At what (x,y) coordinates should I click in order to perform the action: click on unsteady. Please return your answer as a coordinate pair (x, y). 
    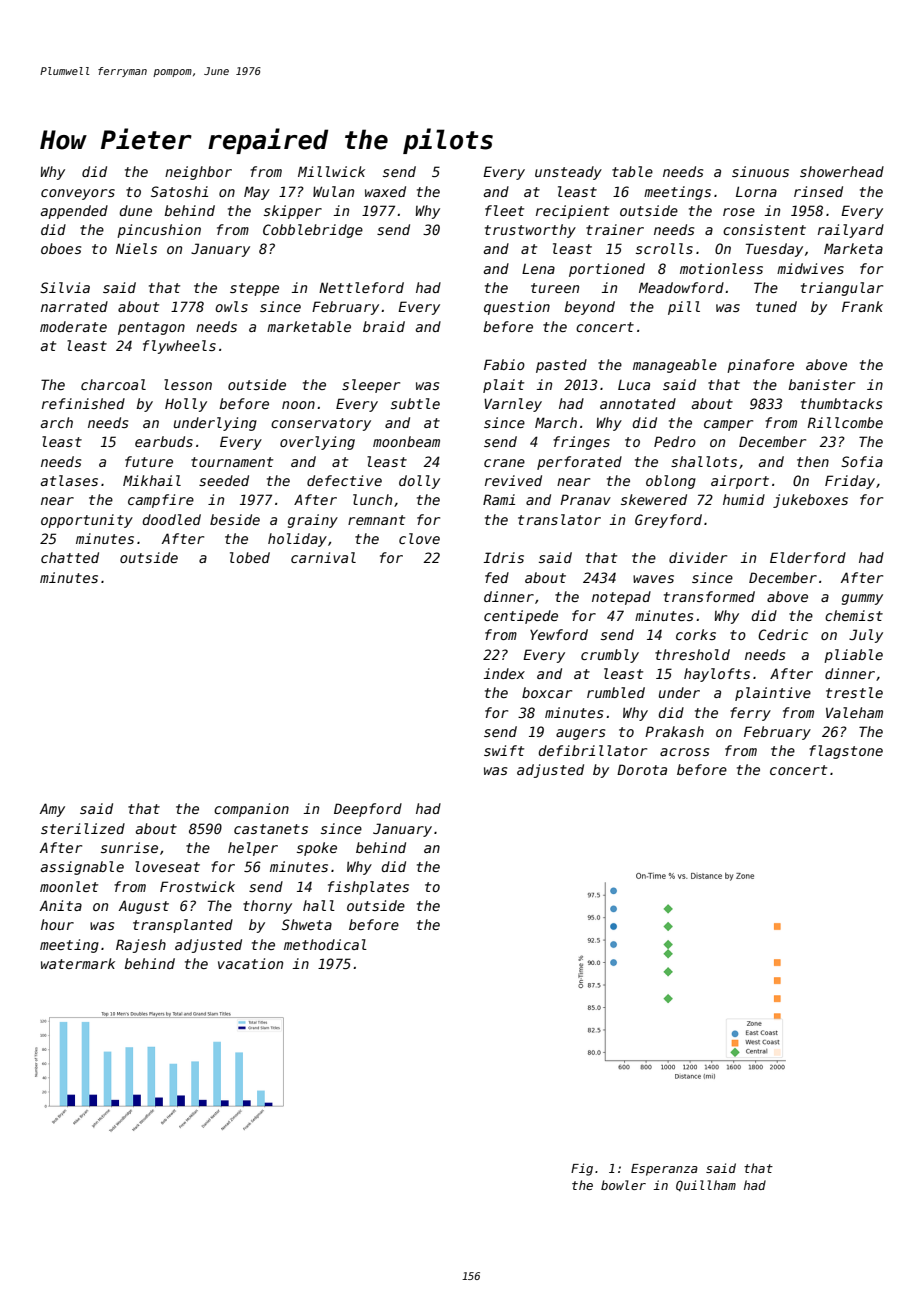
    Looking at the image, I should click on (568, 173).
